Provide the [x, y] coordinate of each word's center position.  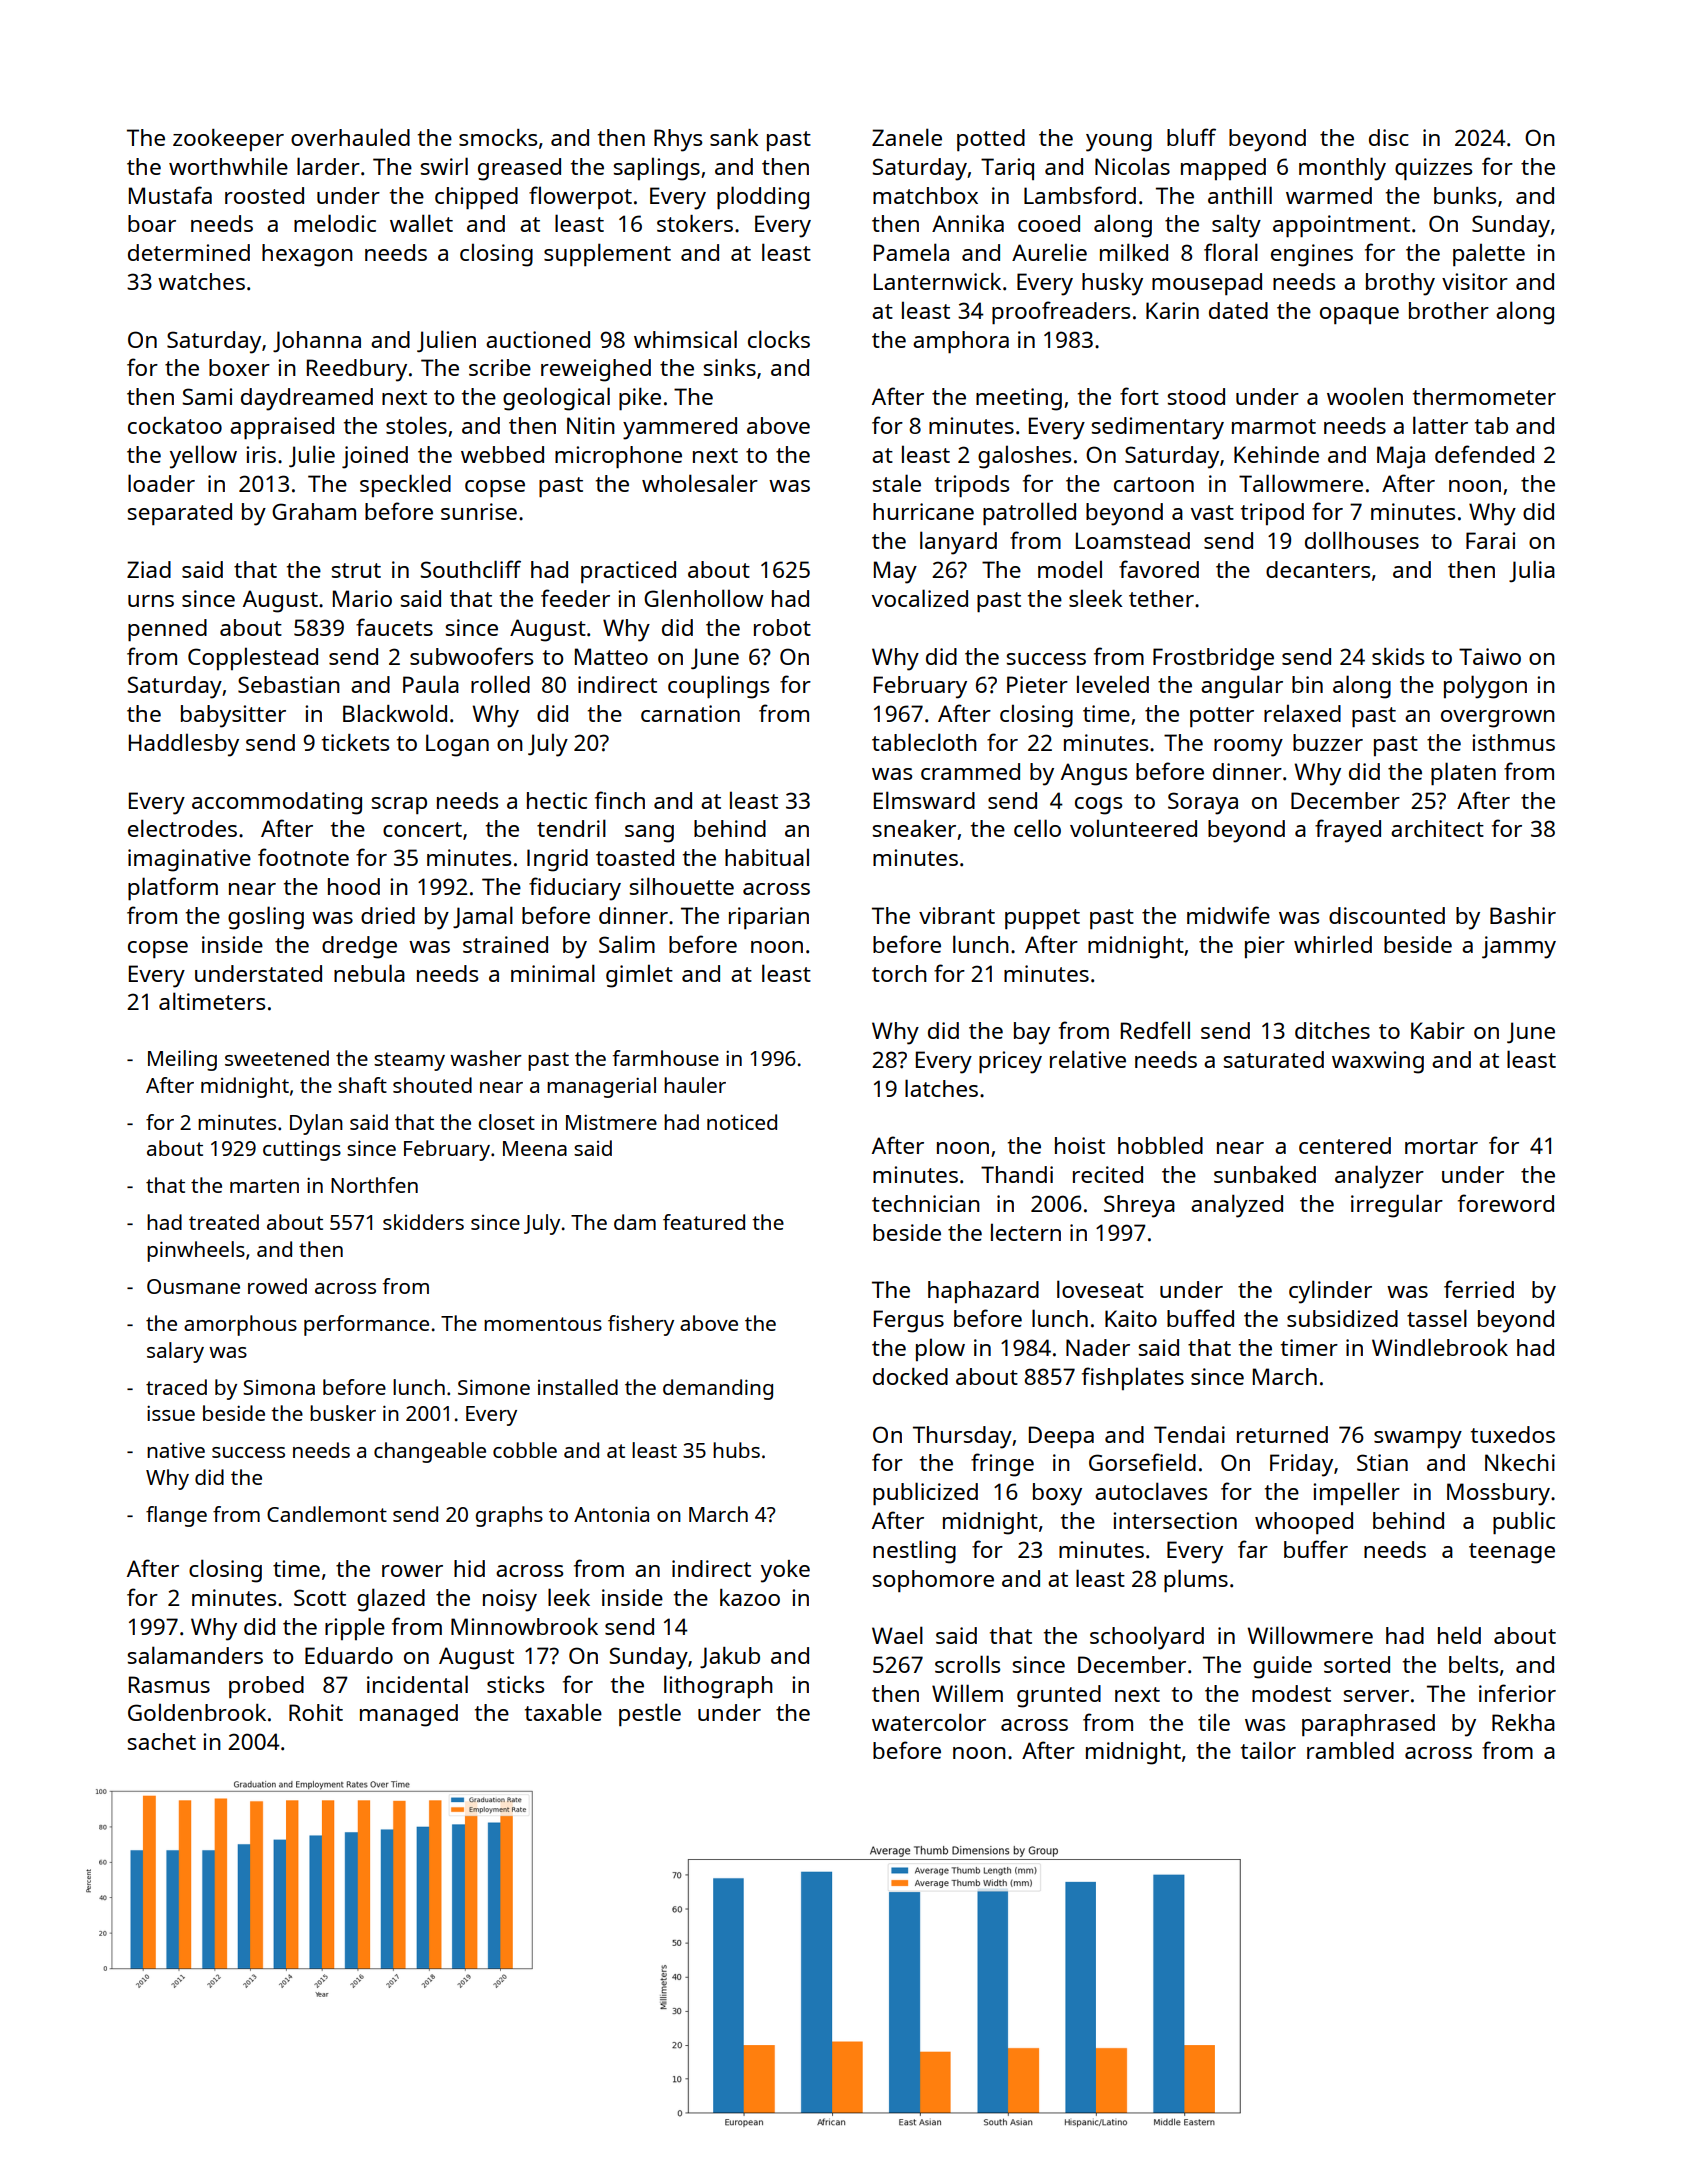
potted [991, 140]
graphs [509, 1516]
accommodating [277, 803]
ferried [1479, 1289]
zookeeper [228, 140]
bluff [1191, 137]
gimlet [639, 976]
